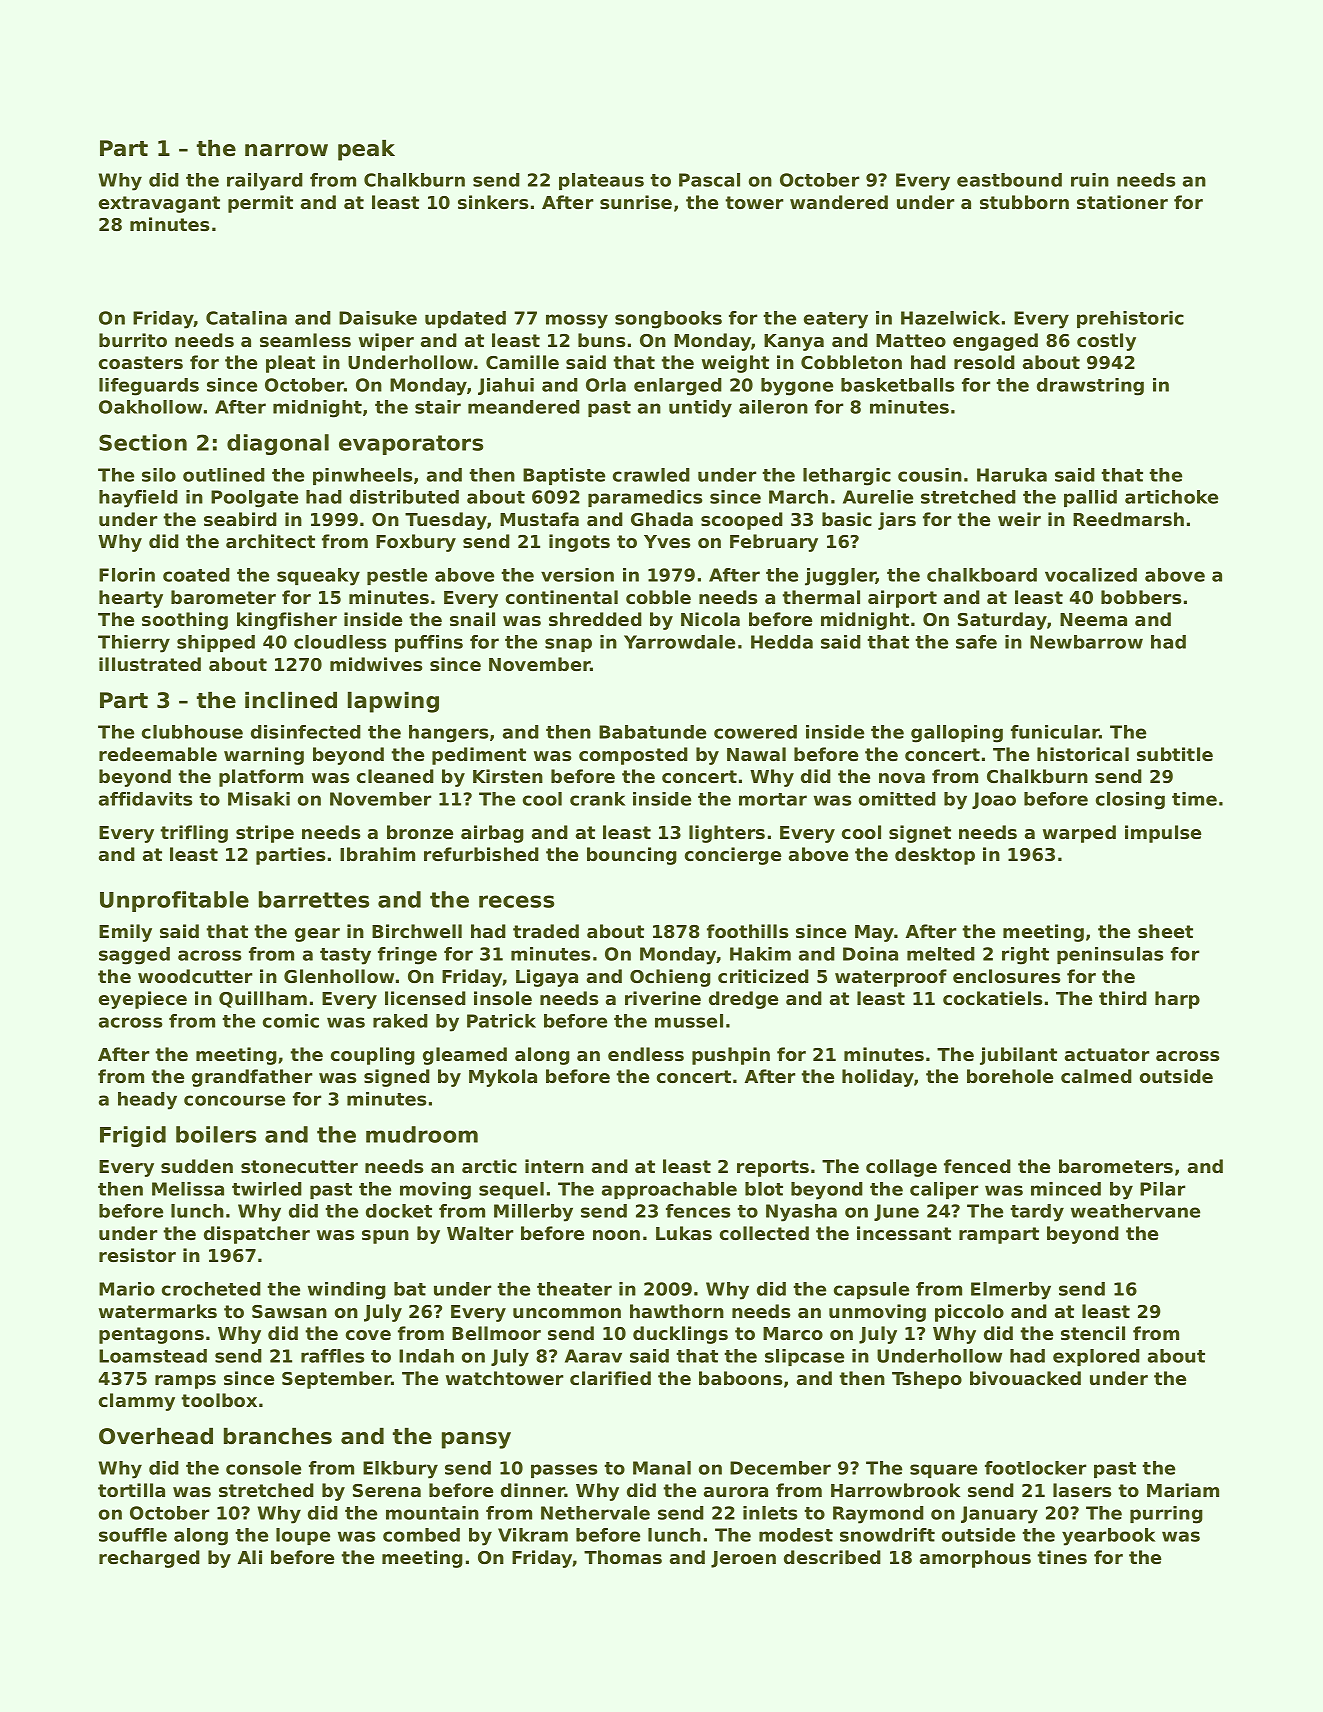 The height and width of the image is (1712, 1323). What do you see at coordinates (422, 1134) in the image?
I see `mudroom` at bounding box center [422, 1134].
